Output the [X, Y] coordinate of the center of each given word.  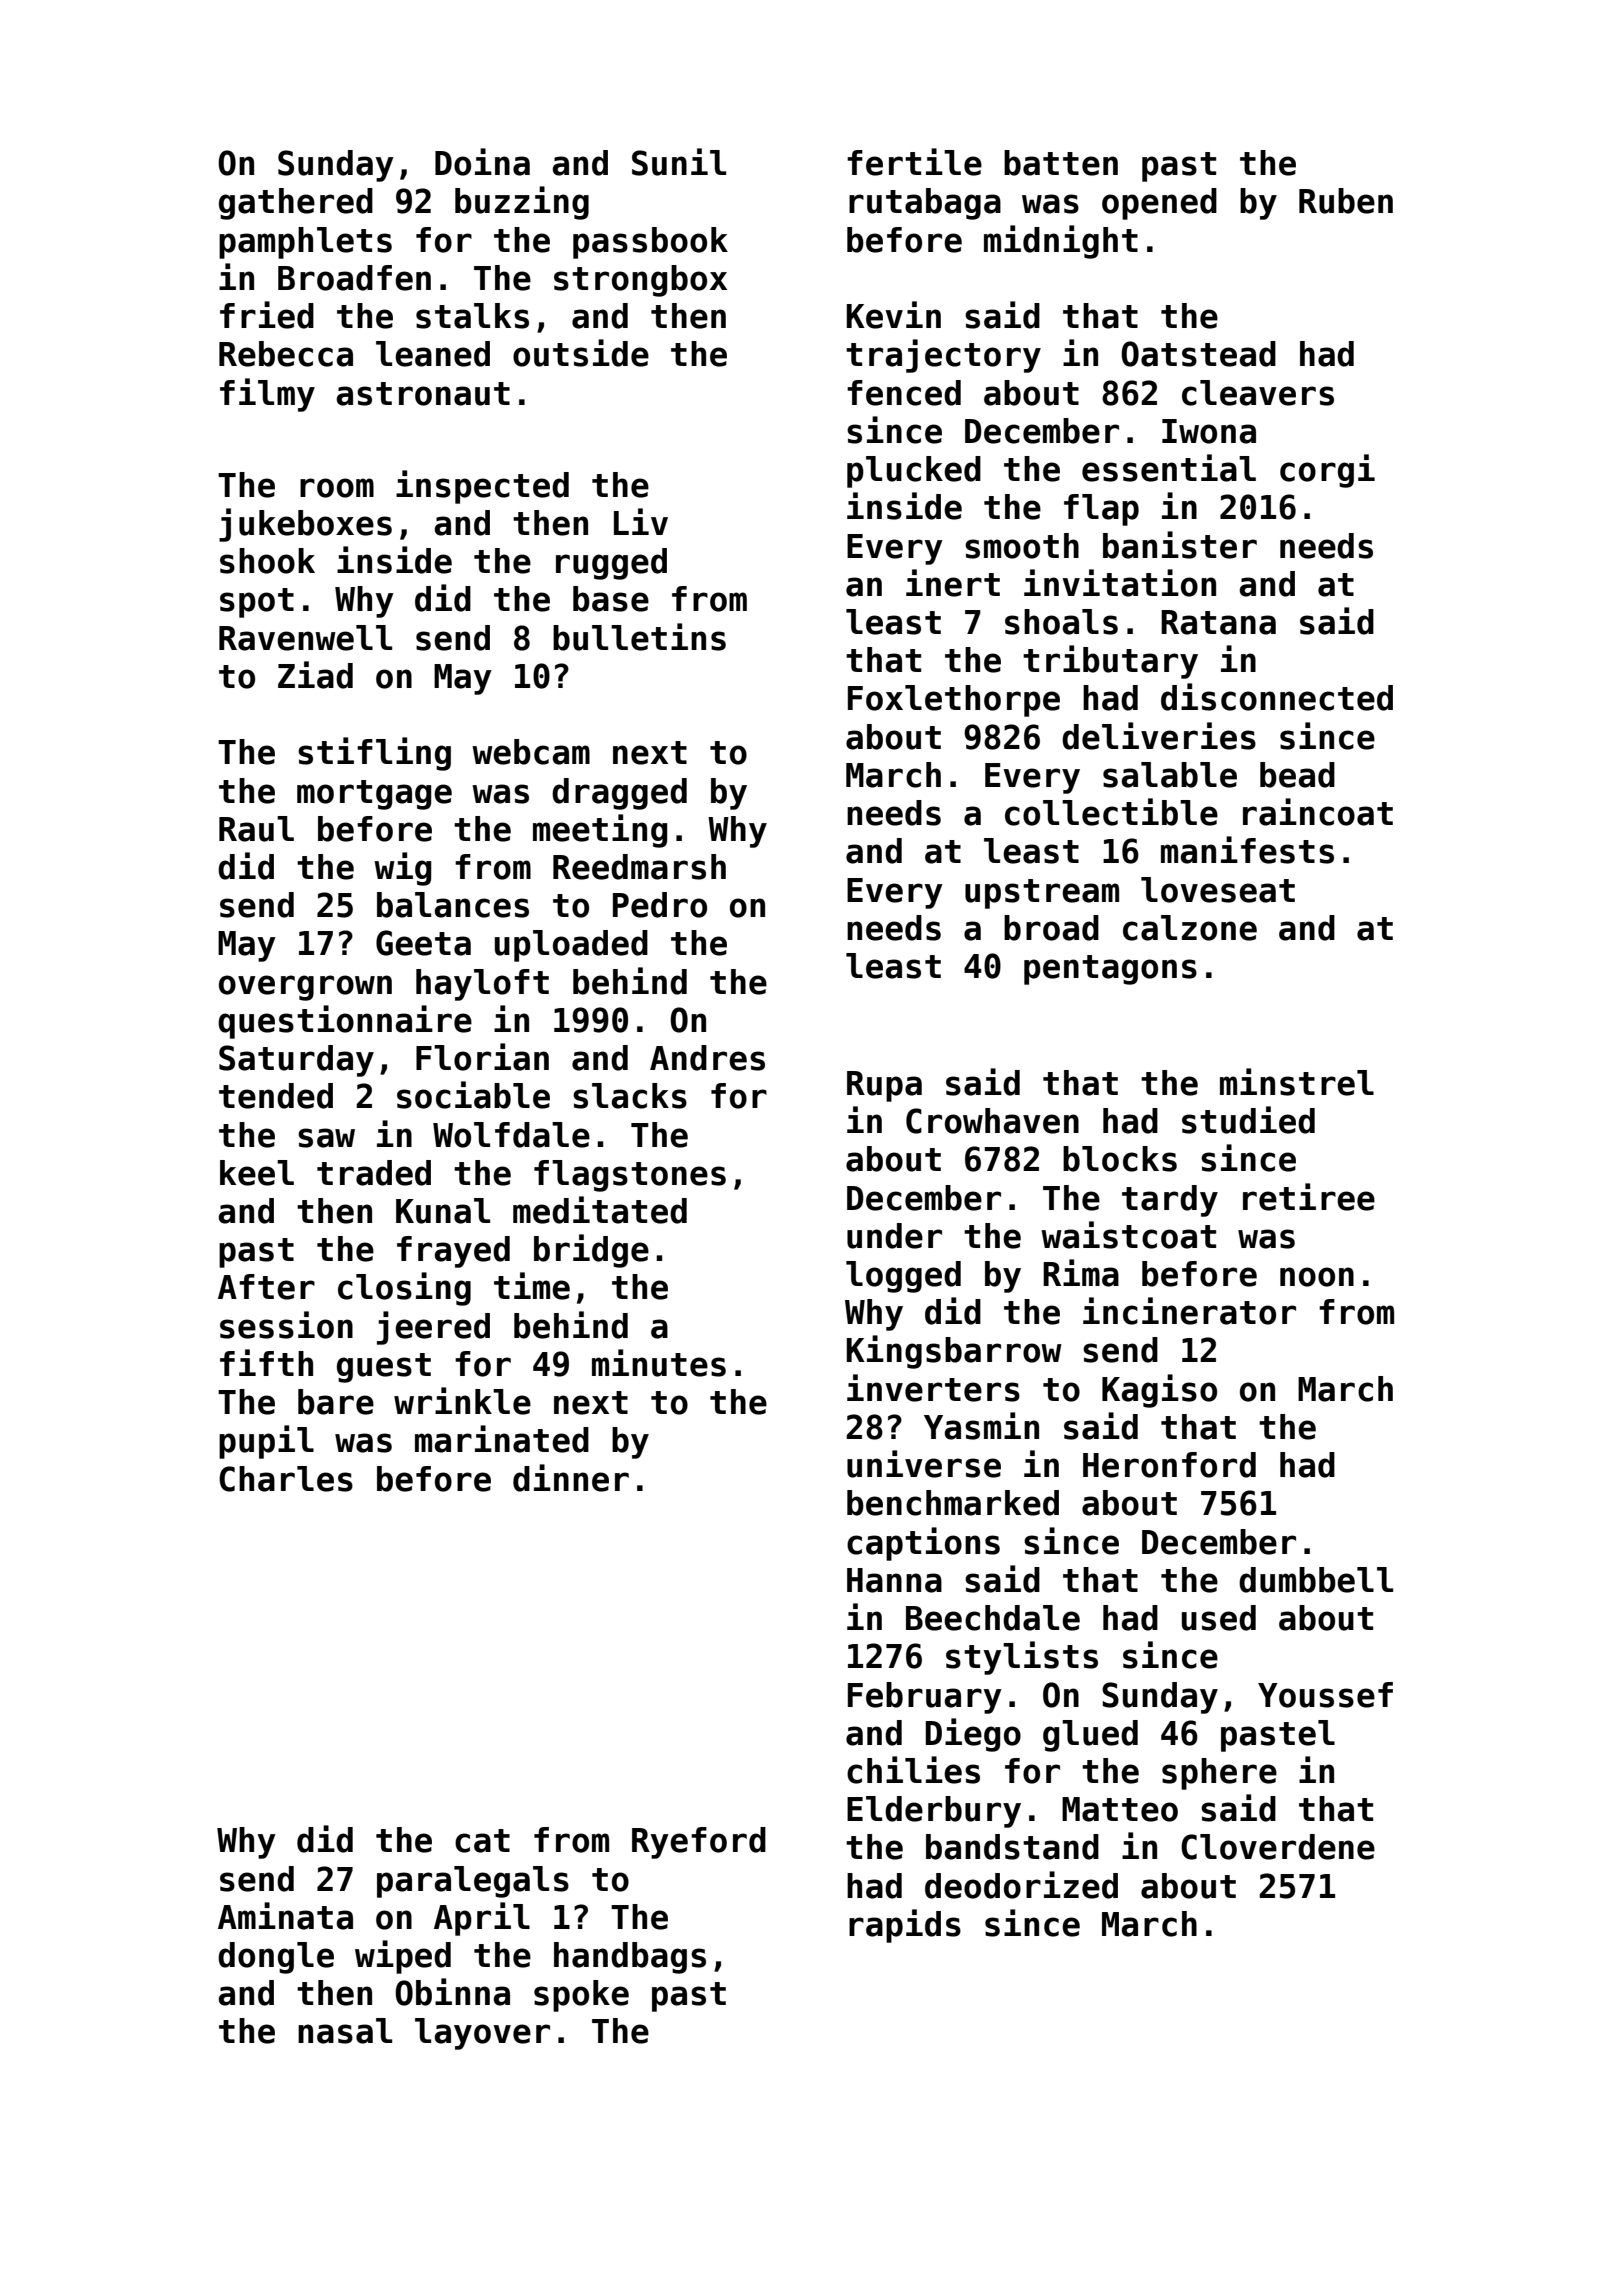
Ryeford [699, 1843]
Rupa [884, 1086]
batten [1061, 163]
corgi [1327, 471]
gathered [296, 204]
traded [374, 1173]
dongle [276, 1958]
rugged [611, 564]
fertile [914, 162]
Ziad [315, 675]
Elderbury [934, 1812]
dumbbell [1316, 1580]
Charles [286, 1479]
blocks [1120, 1159]
